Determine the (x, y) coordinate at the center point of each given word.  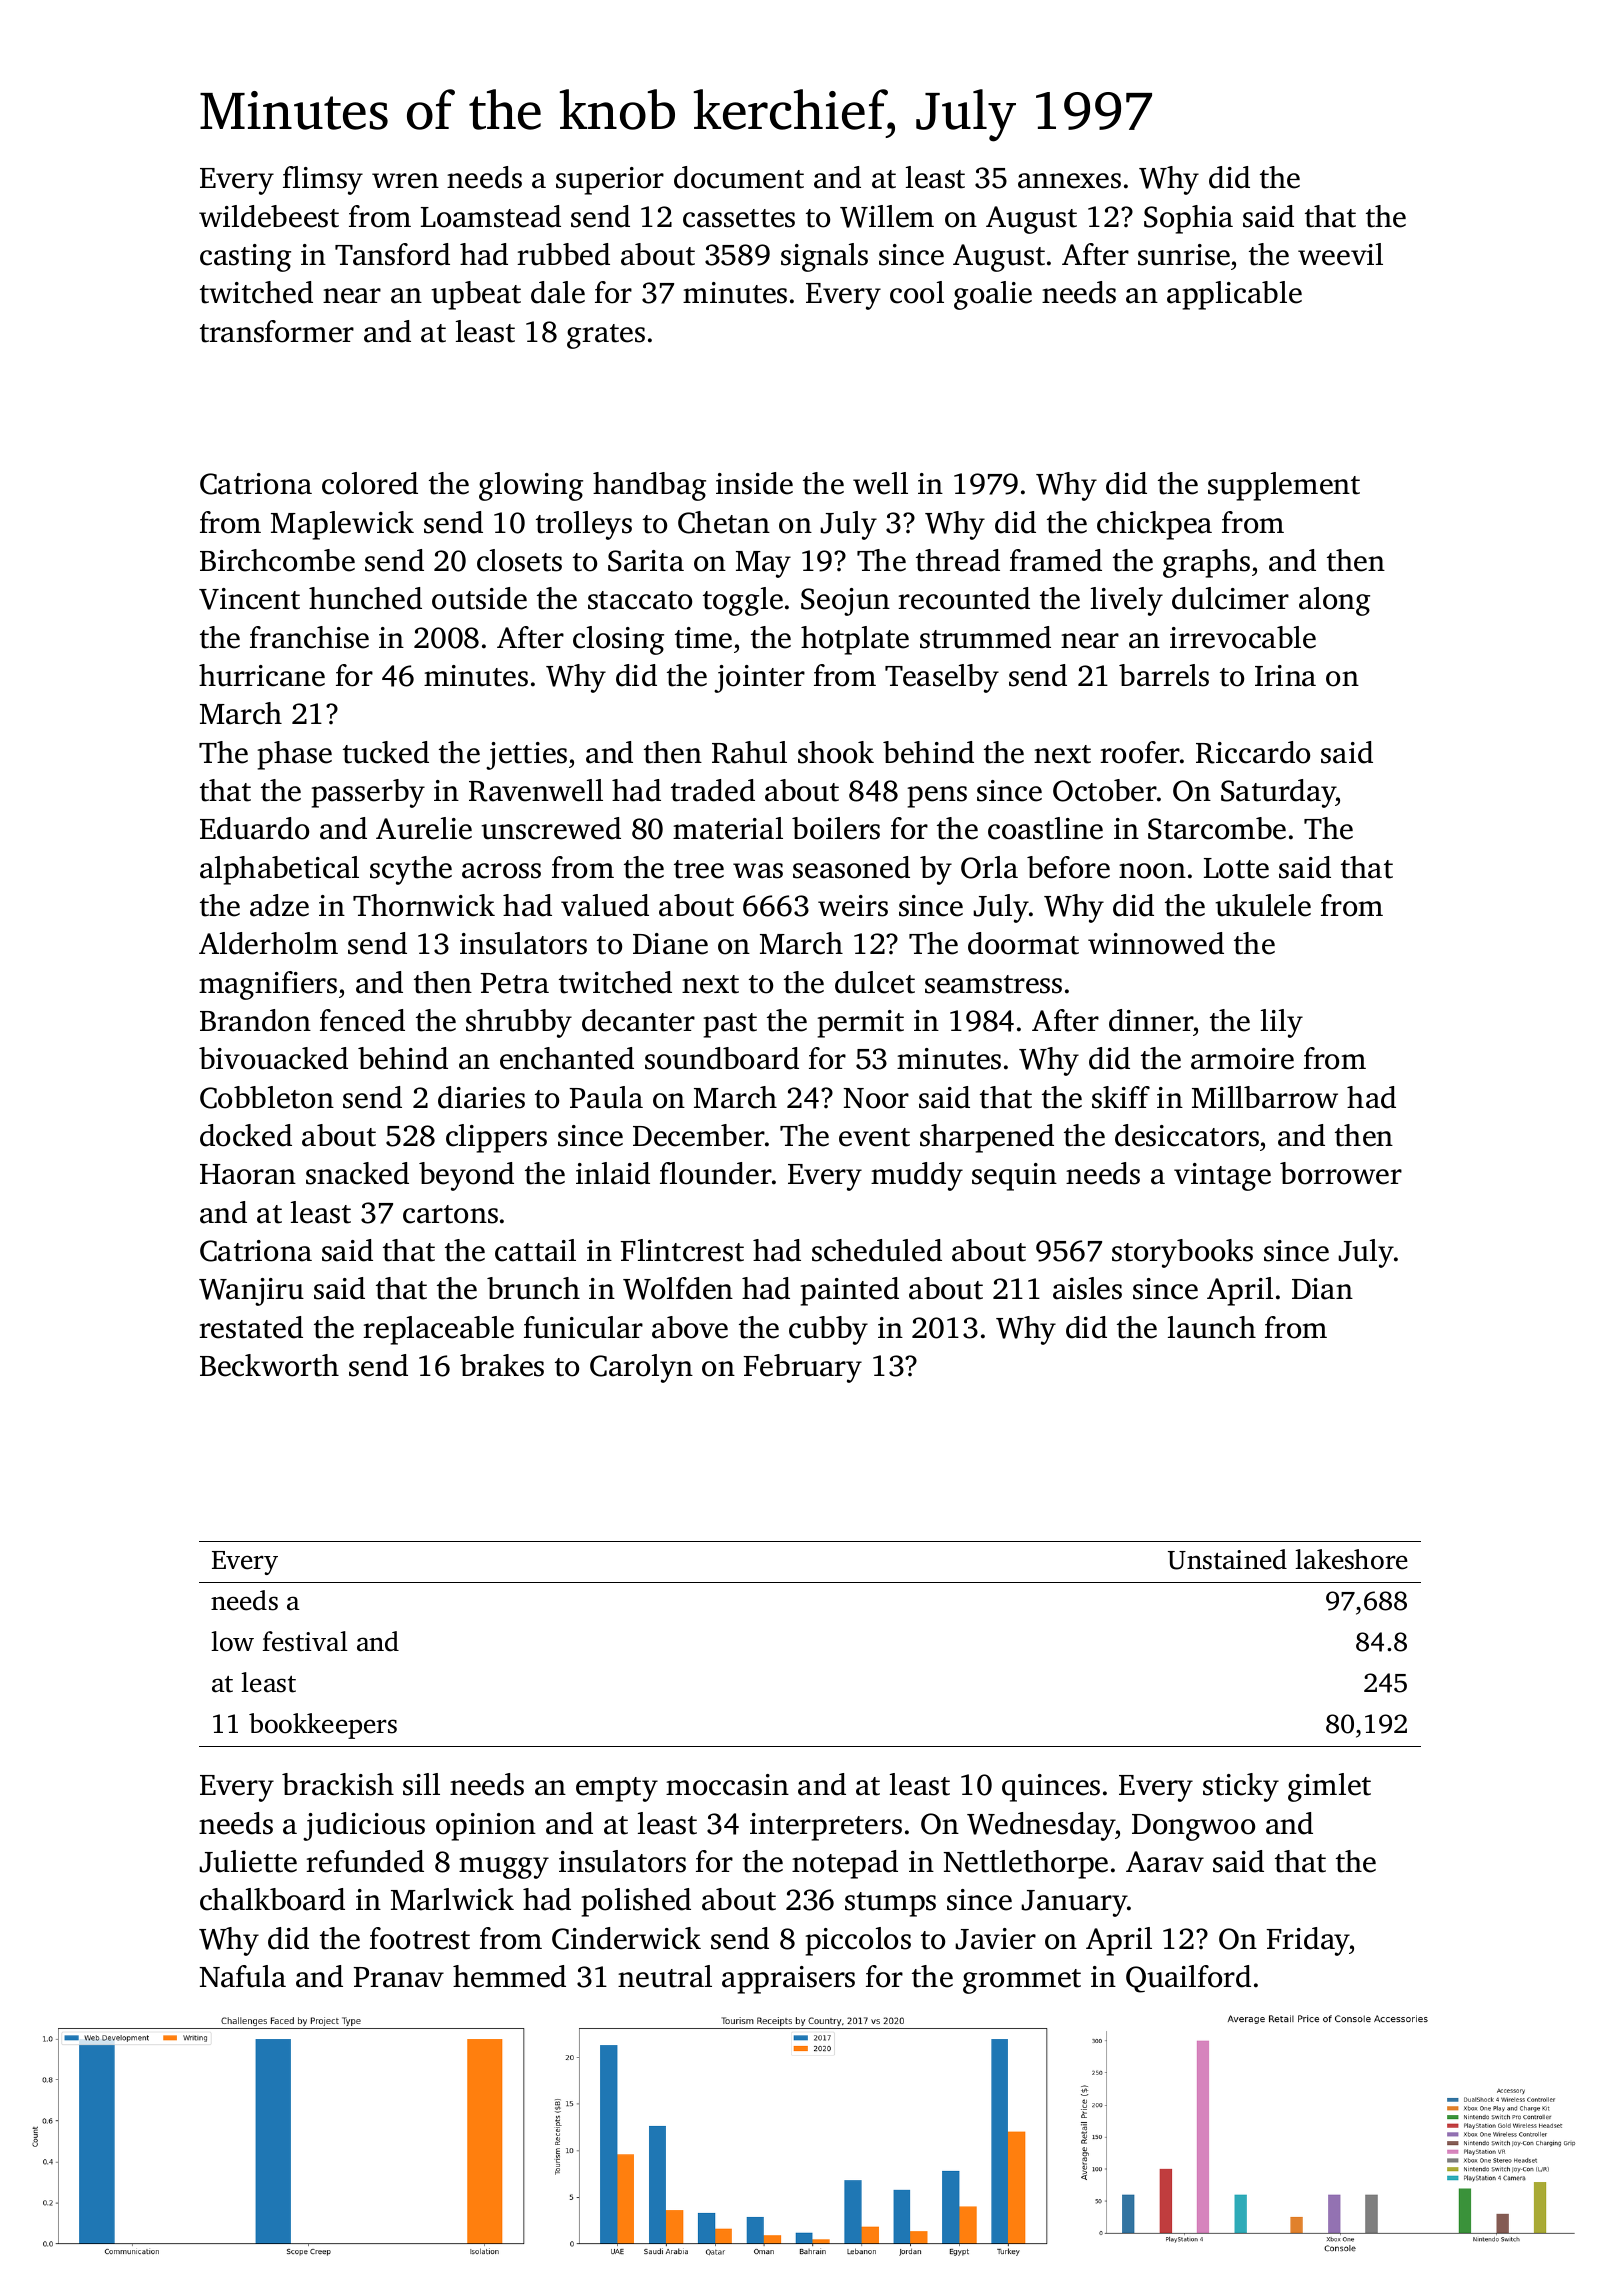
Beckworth (269, 1365)
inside (754, 483)
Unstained (1227, 1559)
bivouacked (273, 1058)
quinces (1051, 1788)
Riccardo (1253, 752)
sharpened (987, 1138)
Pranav (398, 1977)
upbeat (476, 295)
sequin (1014, 1177)
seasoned (851, 867)
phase (294, 755)
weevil (1340, 254)
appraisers (788, 1980)
